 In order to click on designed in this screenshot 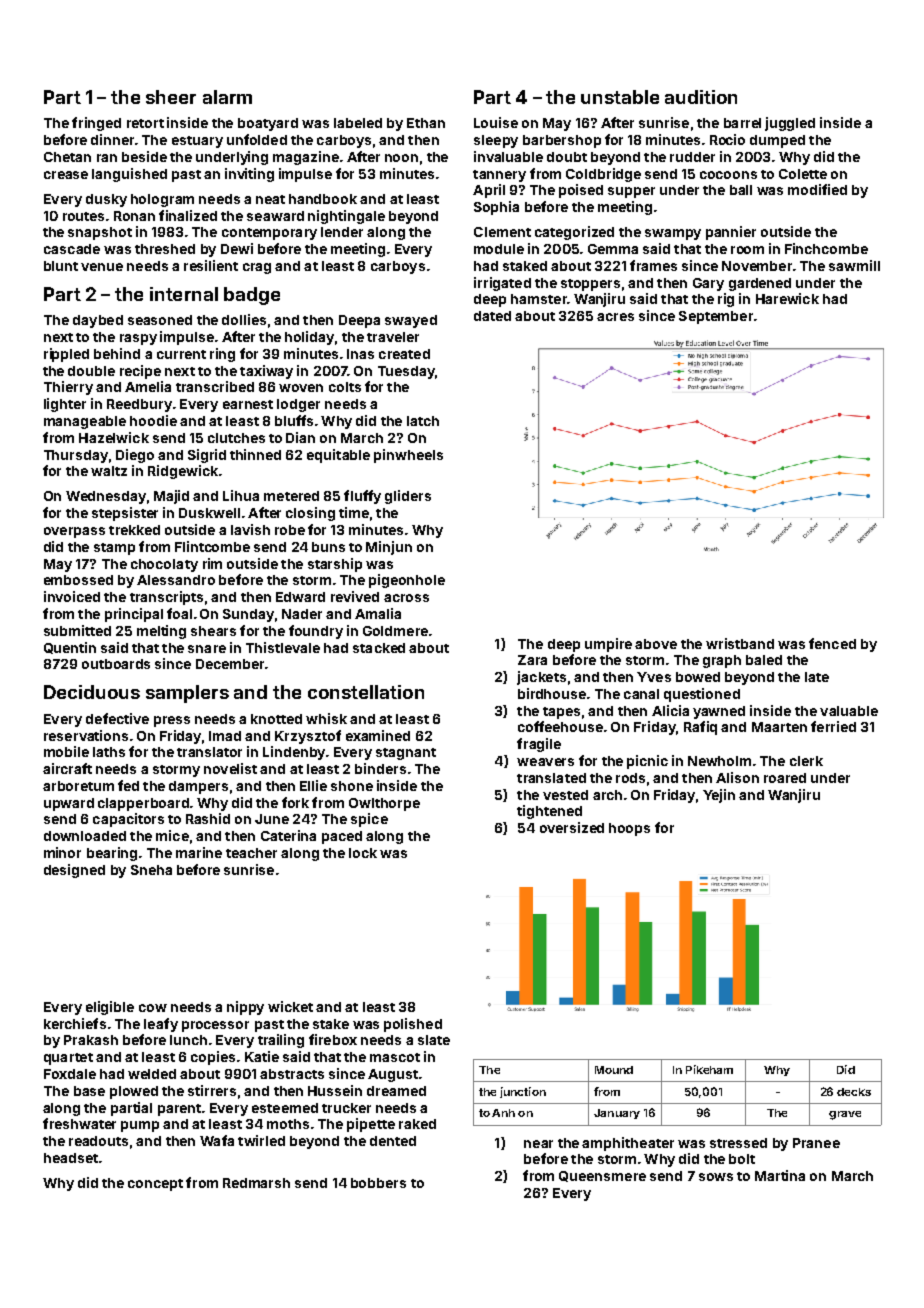, I will do `click(74, 871)`.
